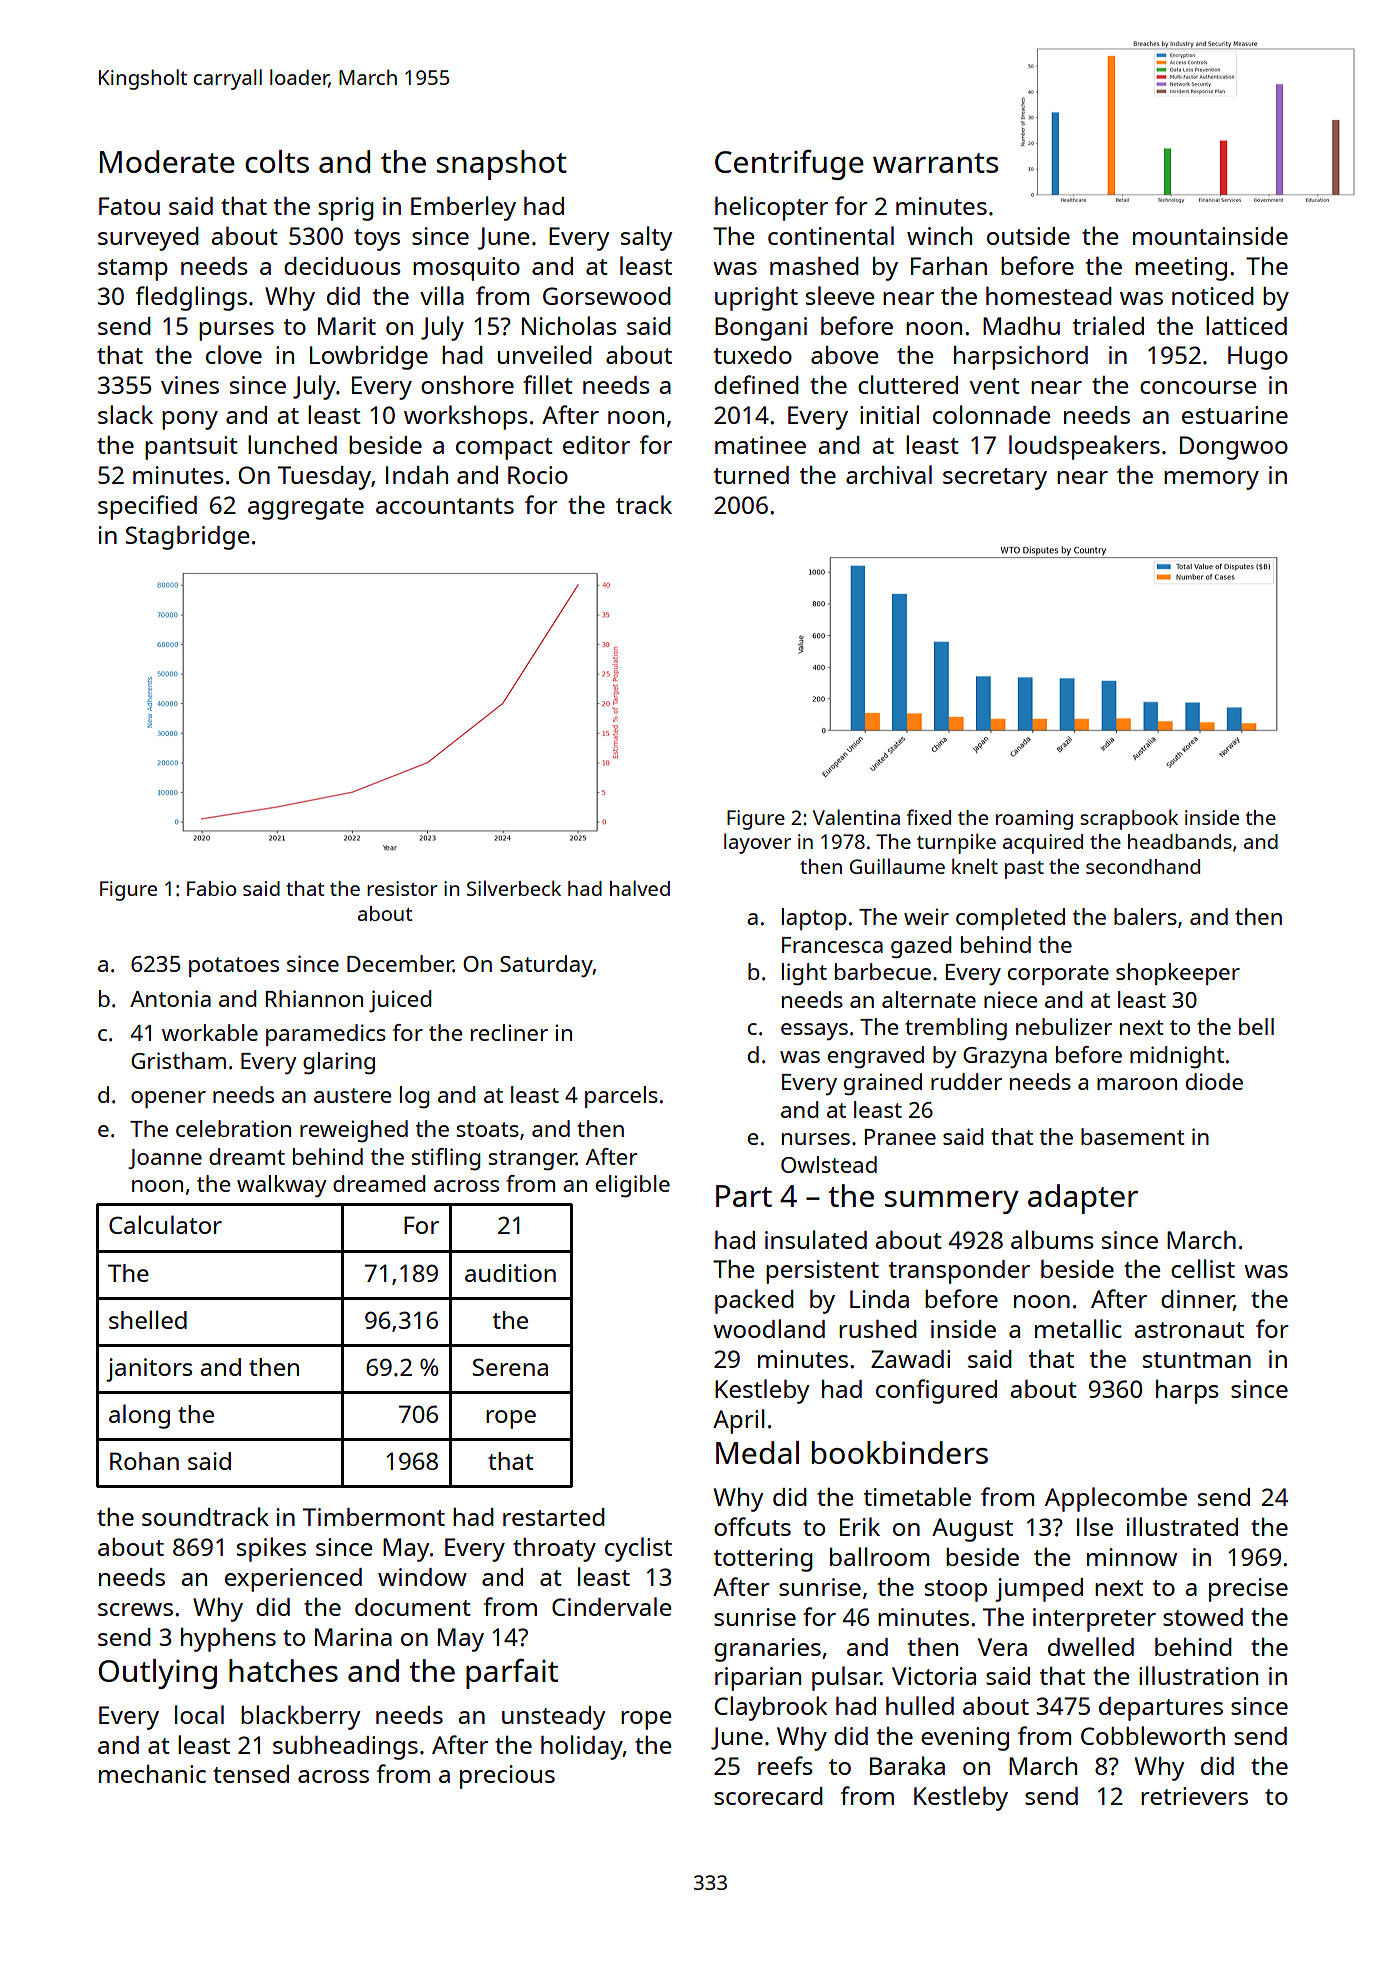  I want to click on colts, so click(277, 161).
